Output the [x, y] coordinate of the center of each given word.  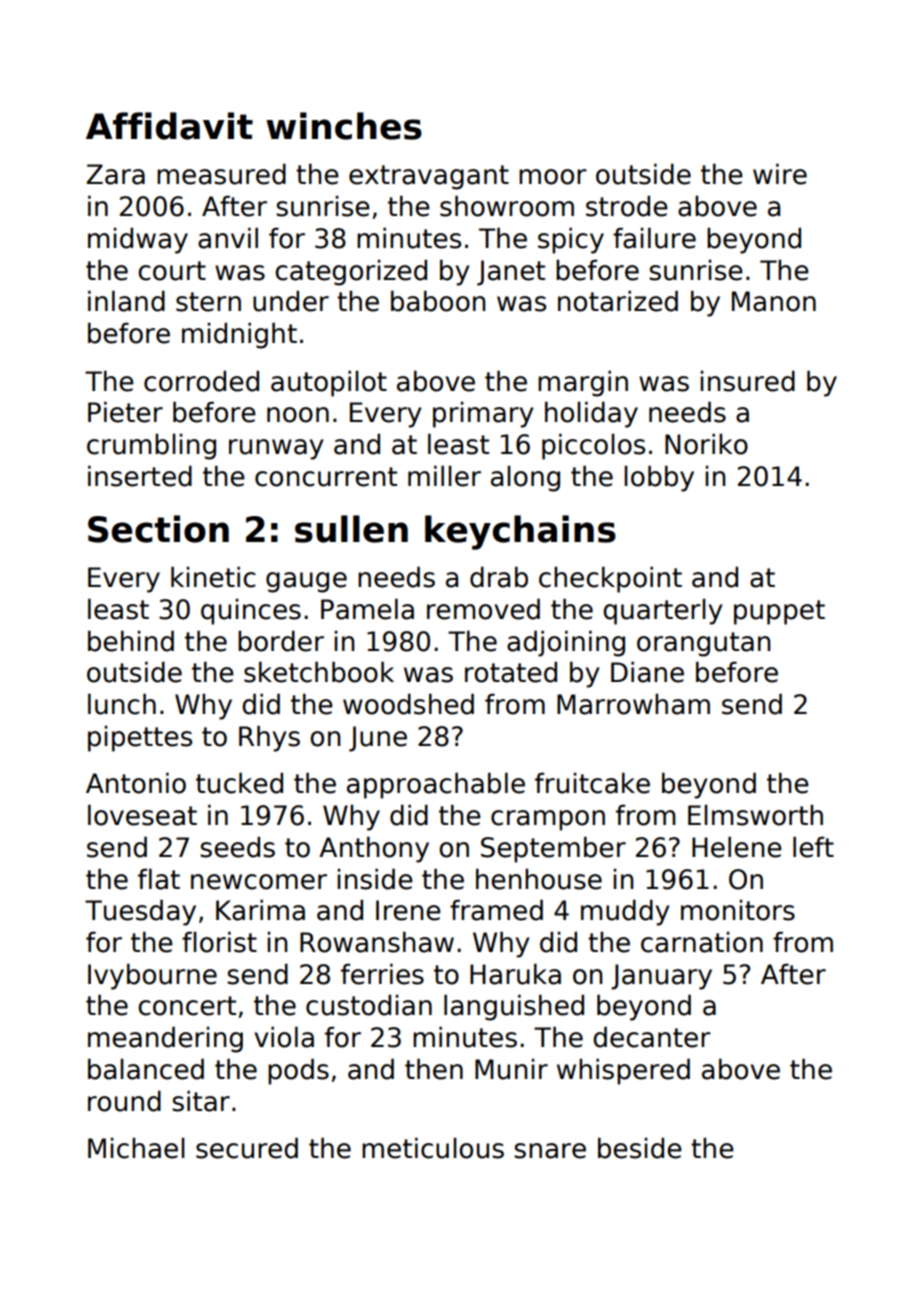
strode [627, 206]
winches [344, 126]
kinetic [213, 577]
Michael [136, 1148]
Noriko [706, 444]
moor [553, 177]
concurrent [326, 477]
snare [550, 1151]
